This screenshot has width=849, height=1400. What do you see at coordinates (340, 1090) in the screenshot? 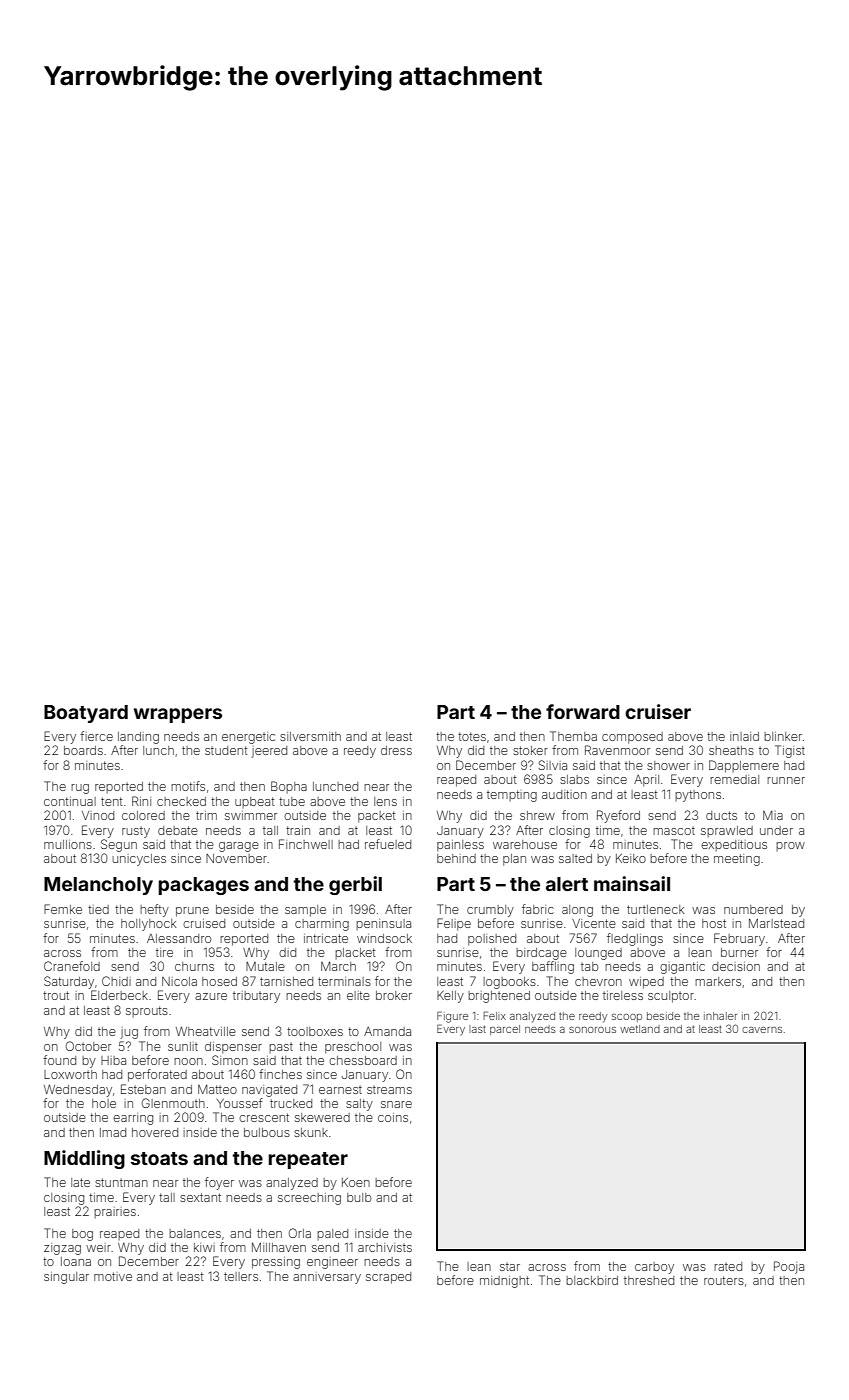
I see `earnest` at bounding box center [340, 1090].
